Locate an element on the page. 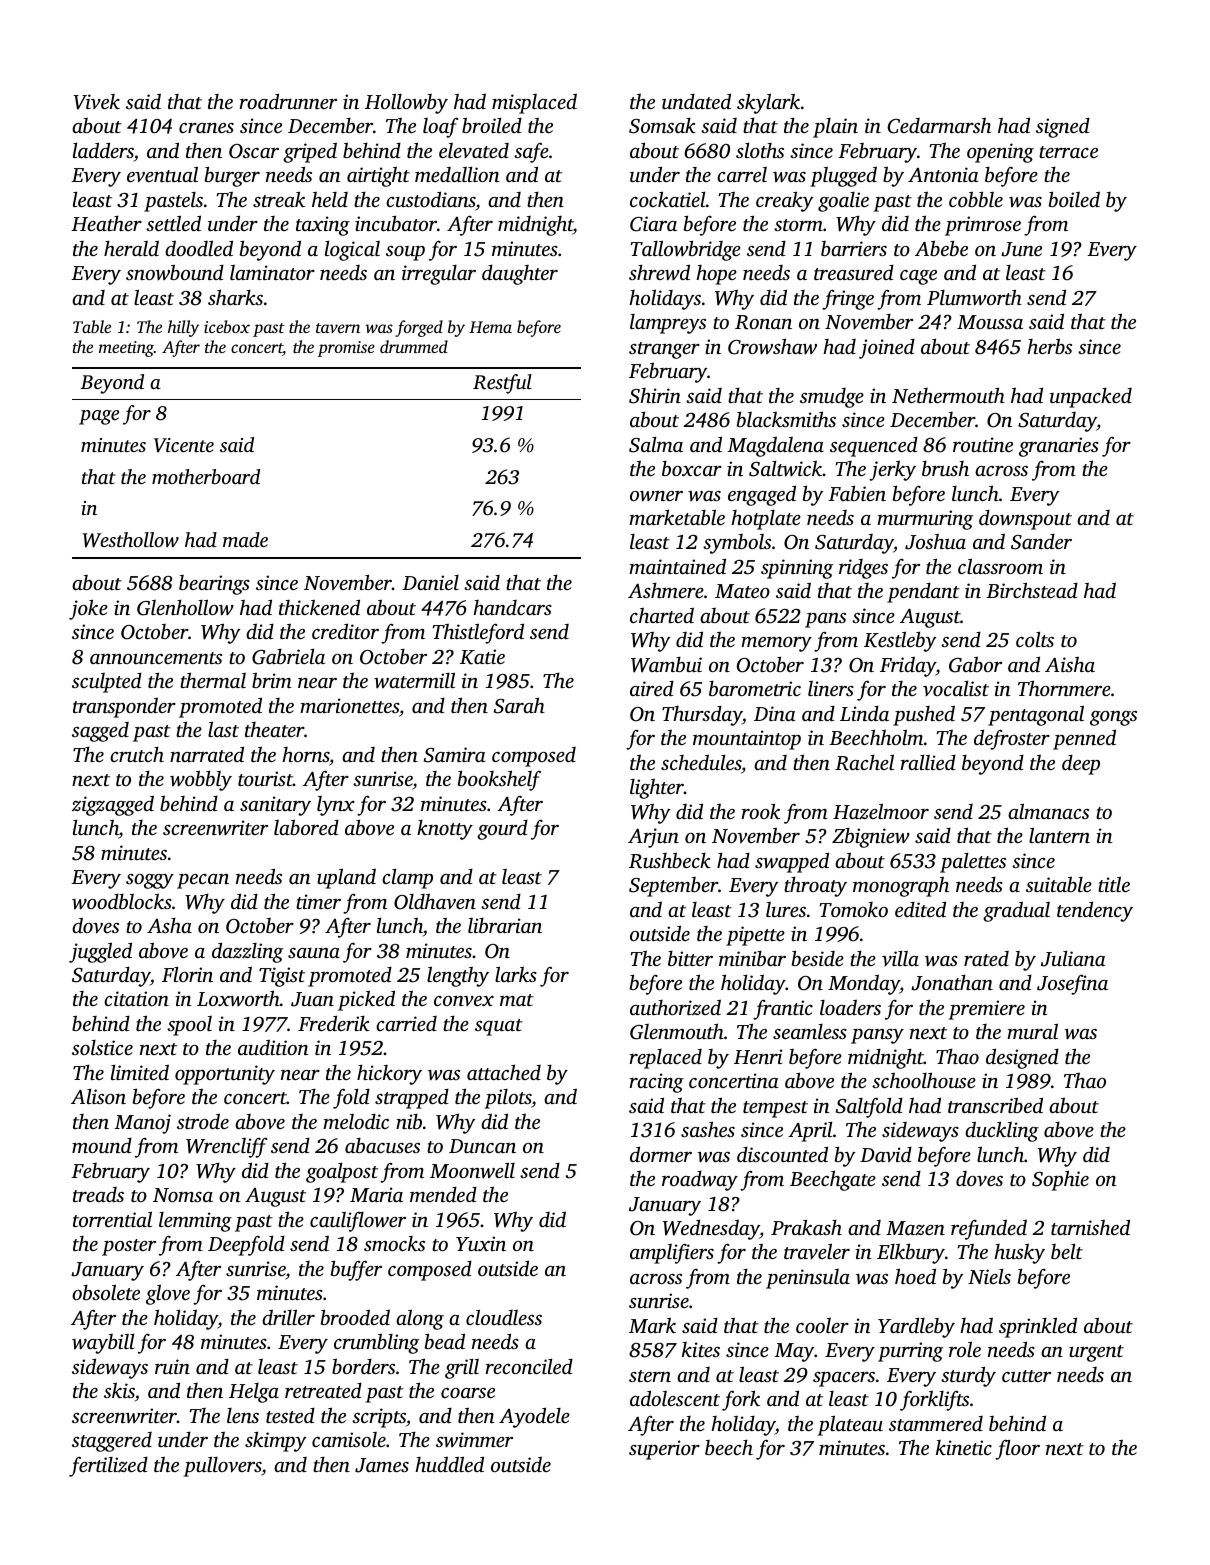 The image size is (1210, 1565). Friday is located at coordinates (908, 666).
